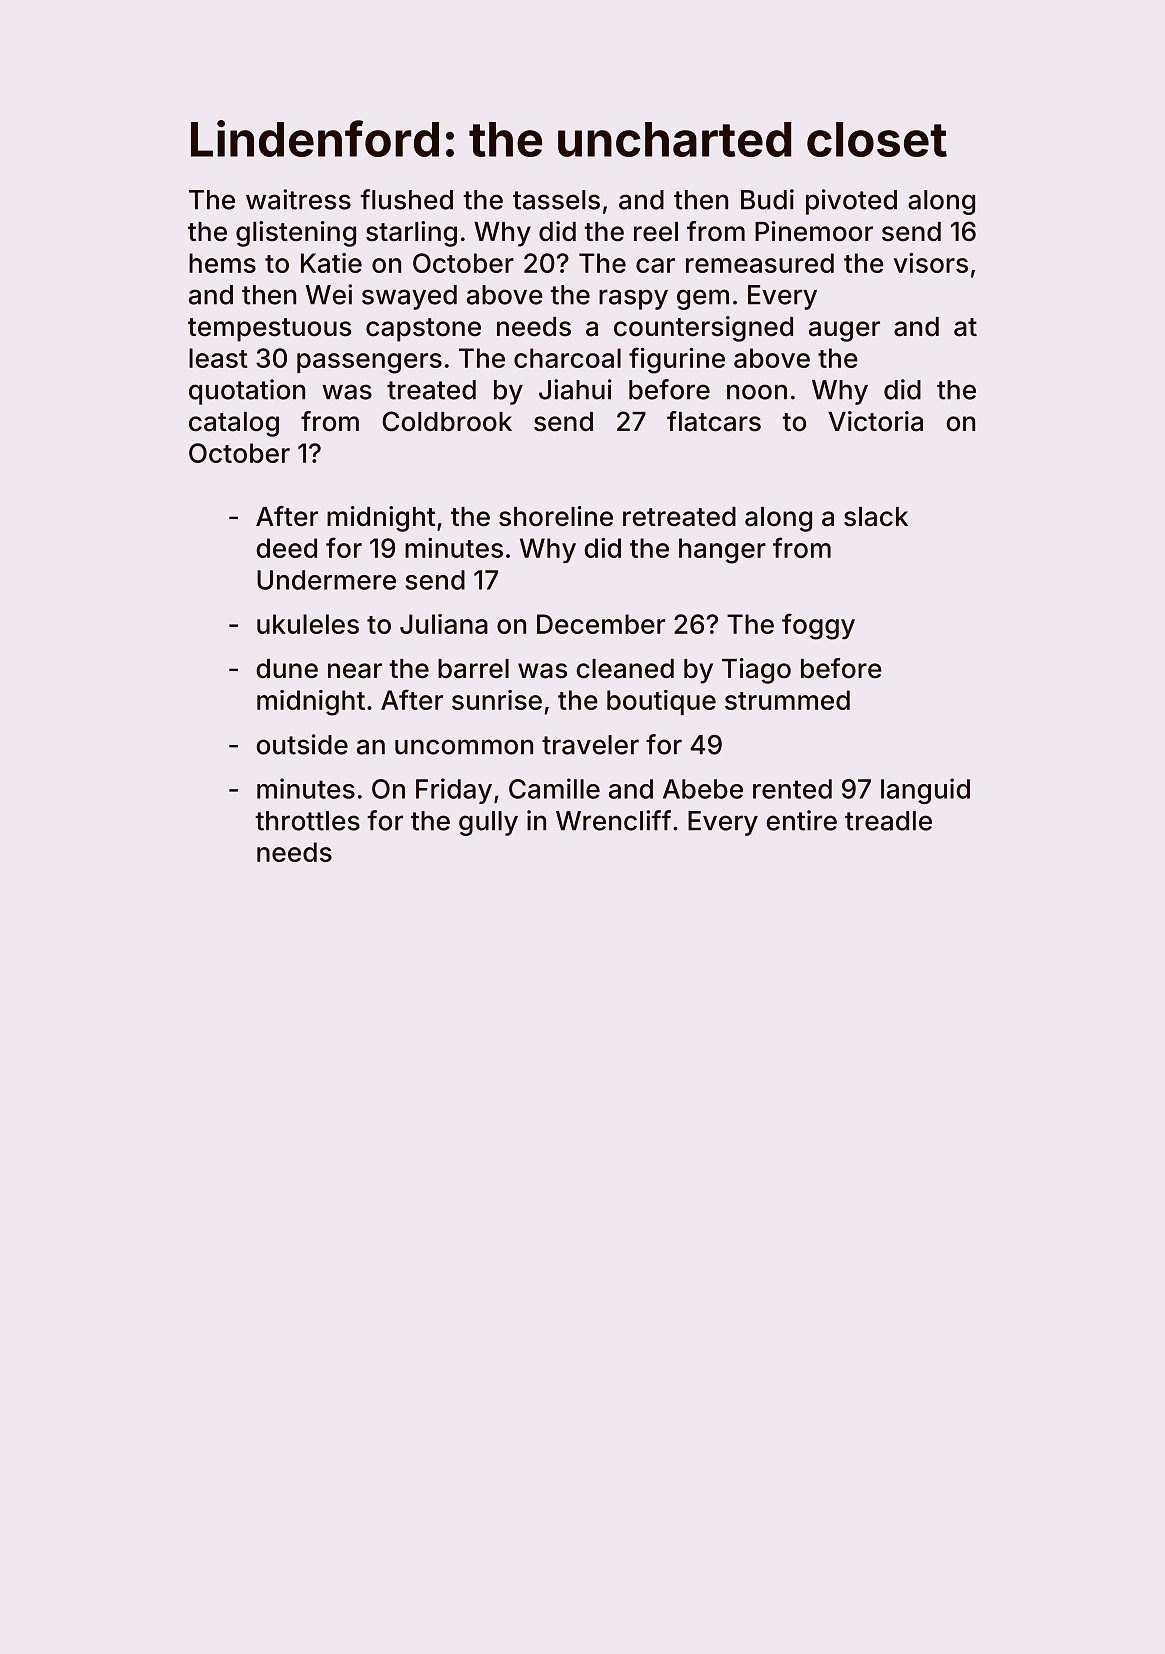  Describe the element at coordinates (222, 263) in the screenshot. I see `hems` at that location.
